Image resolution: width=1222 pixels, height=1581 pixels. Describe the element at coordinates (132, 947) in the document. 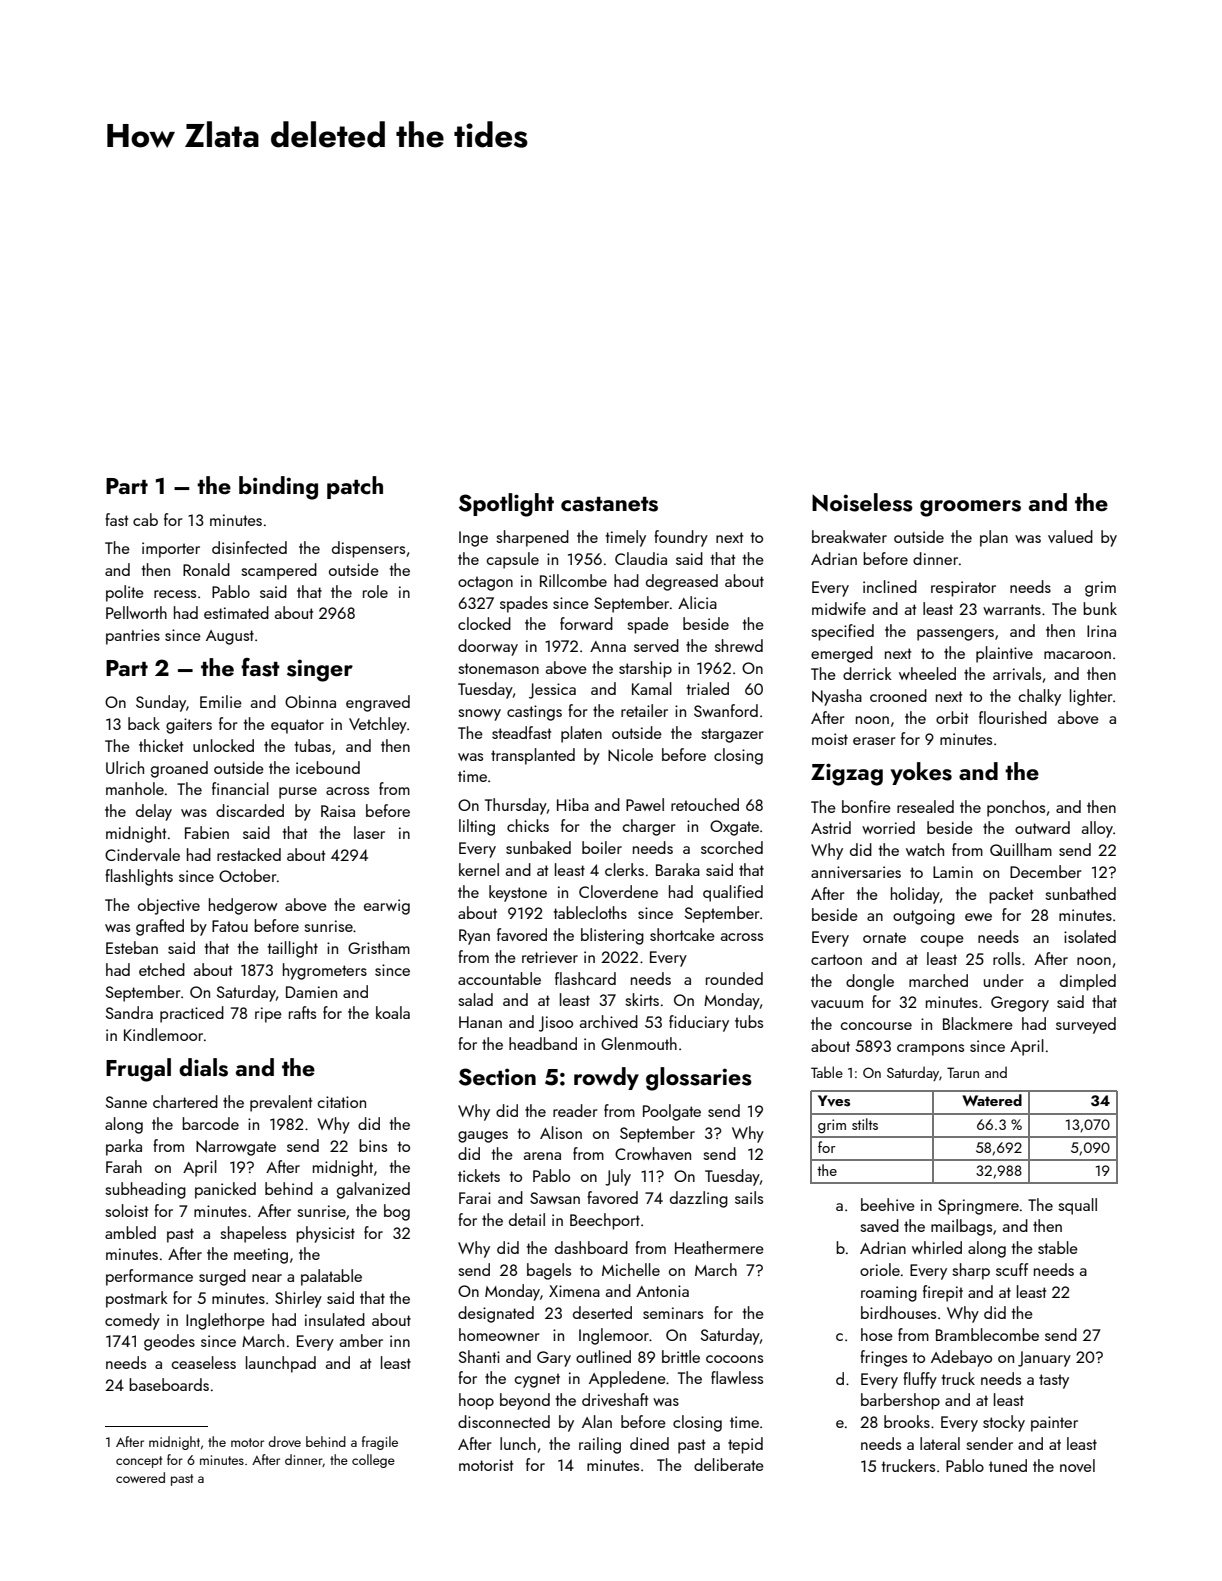

I see `Esteban` at that location.
